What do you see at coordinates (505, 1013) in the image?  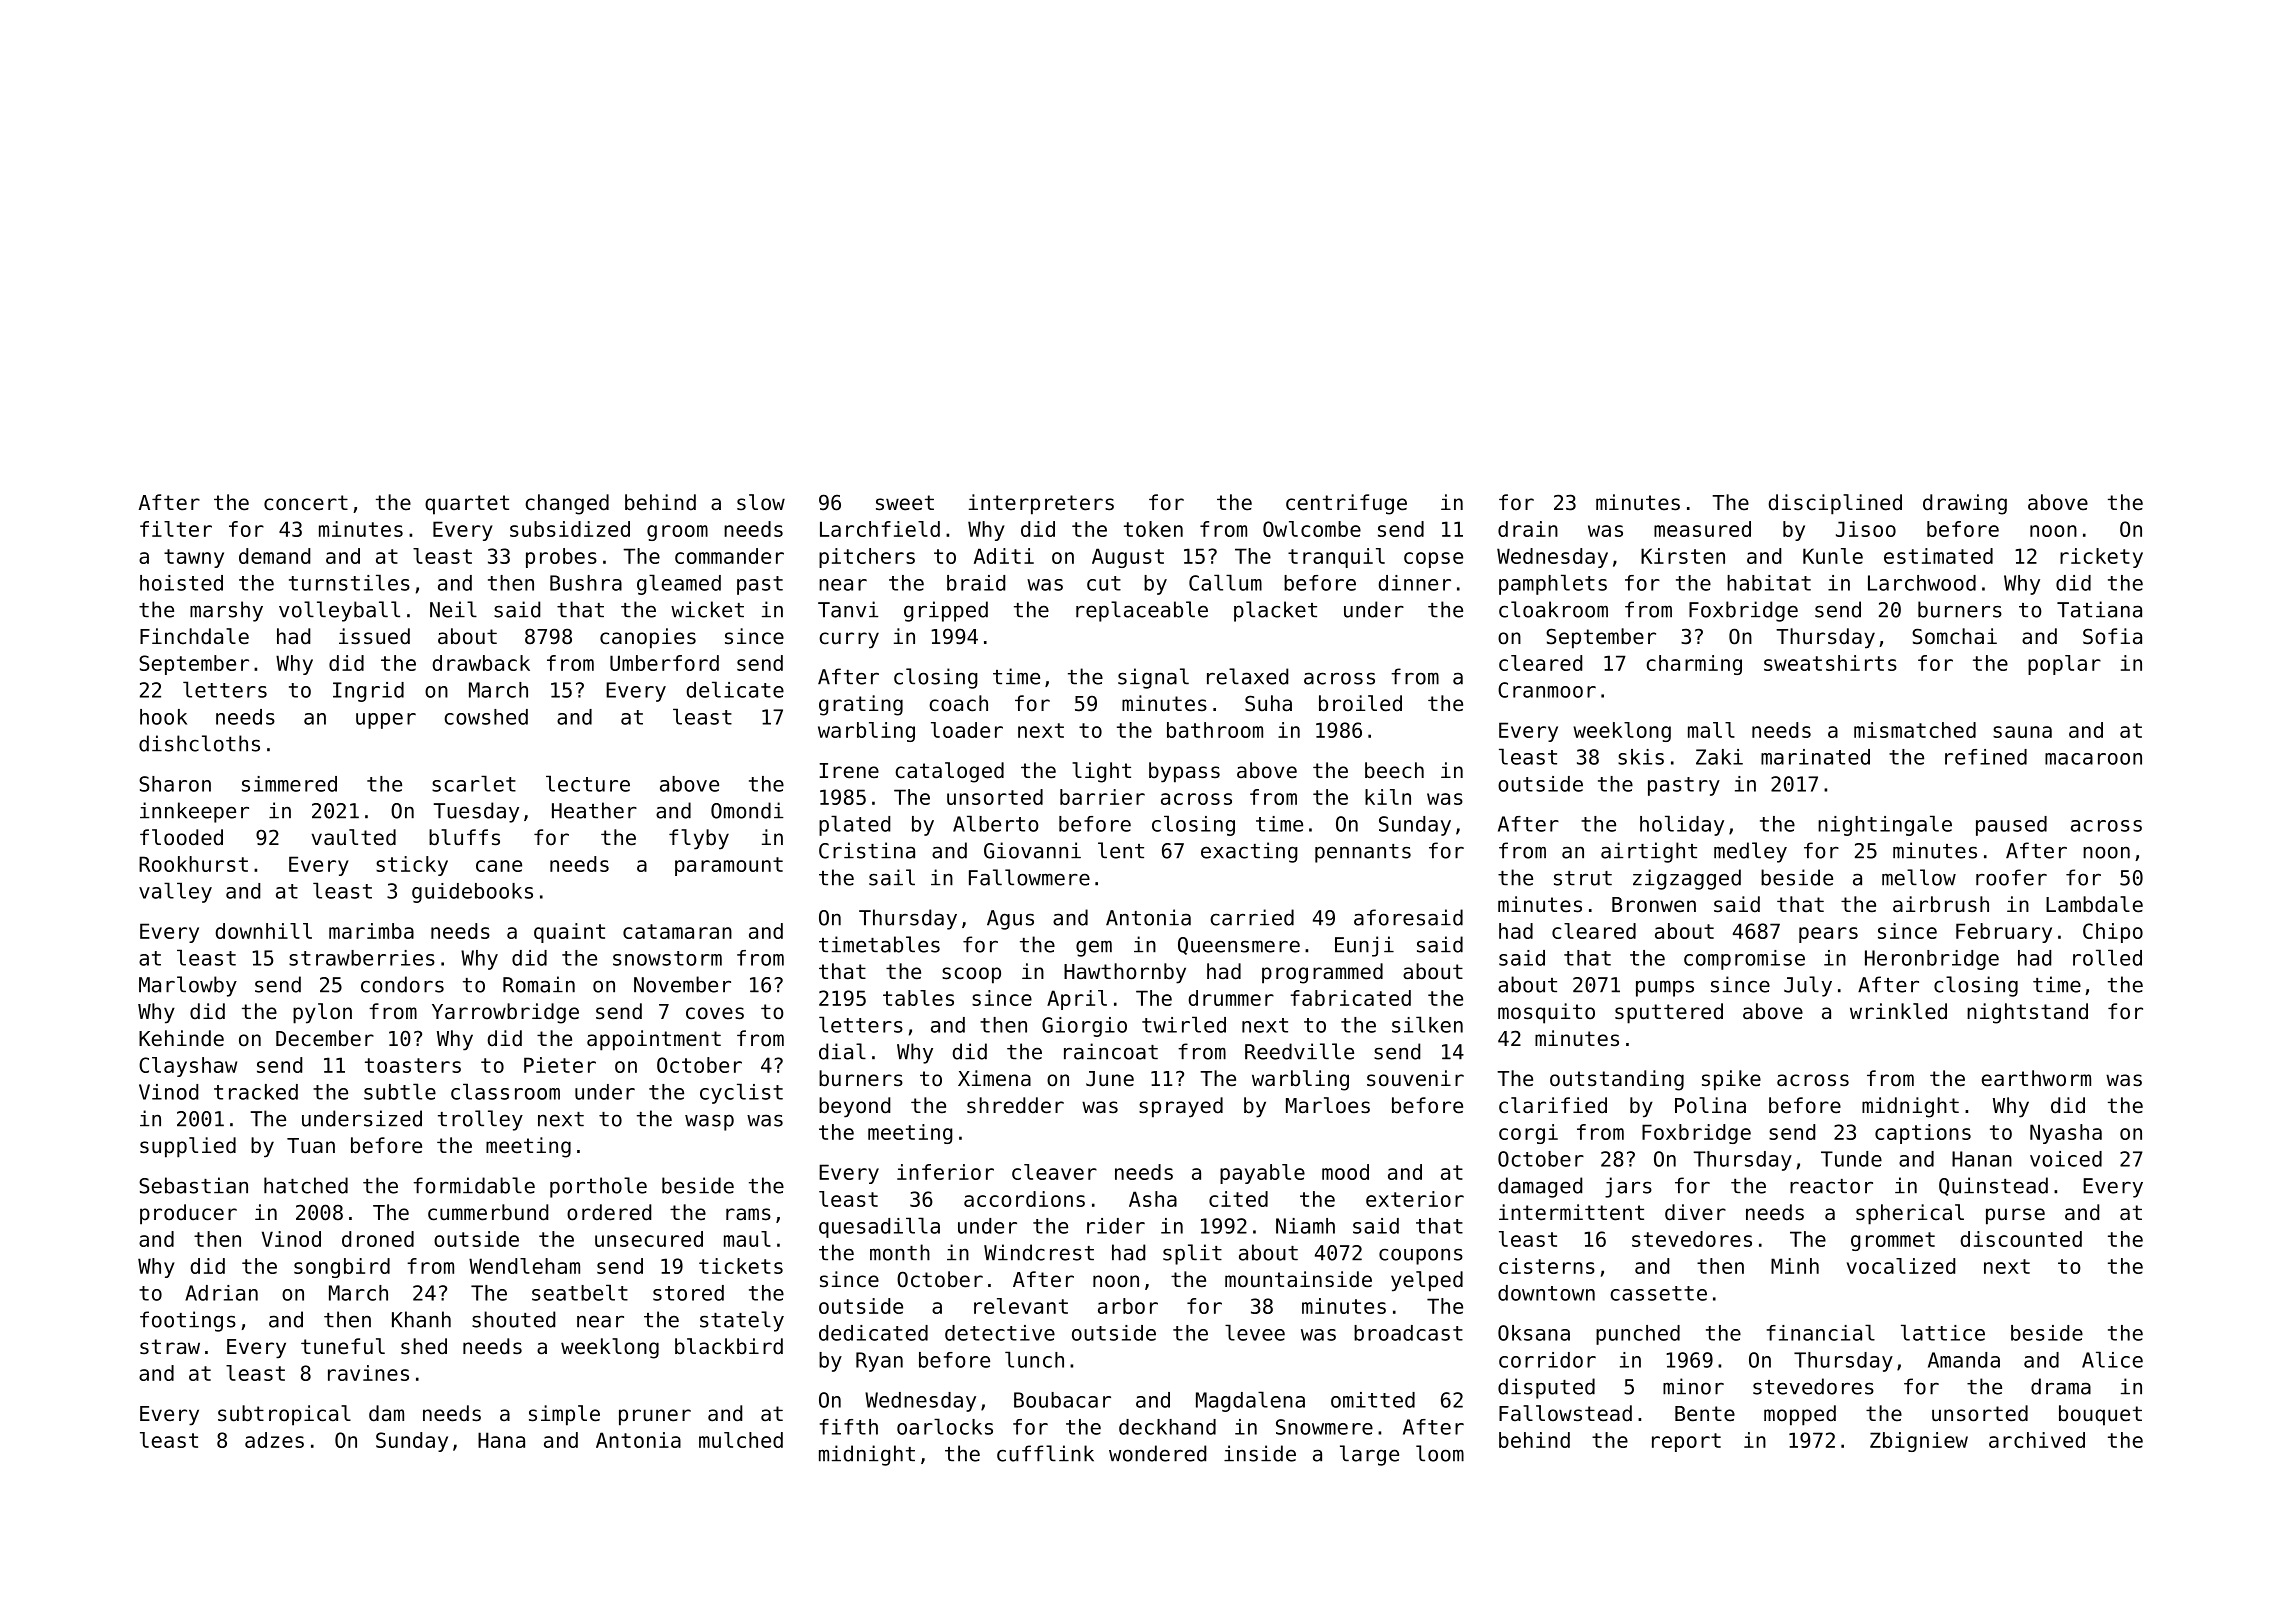 I see `Yarrowbridge` at bounding box center [505, 1013].
